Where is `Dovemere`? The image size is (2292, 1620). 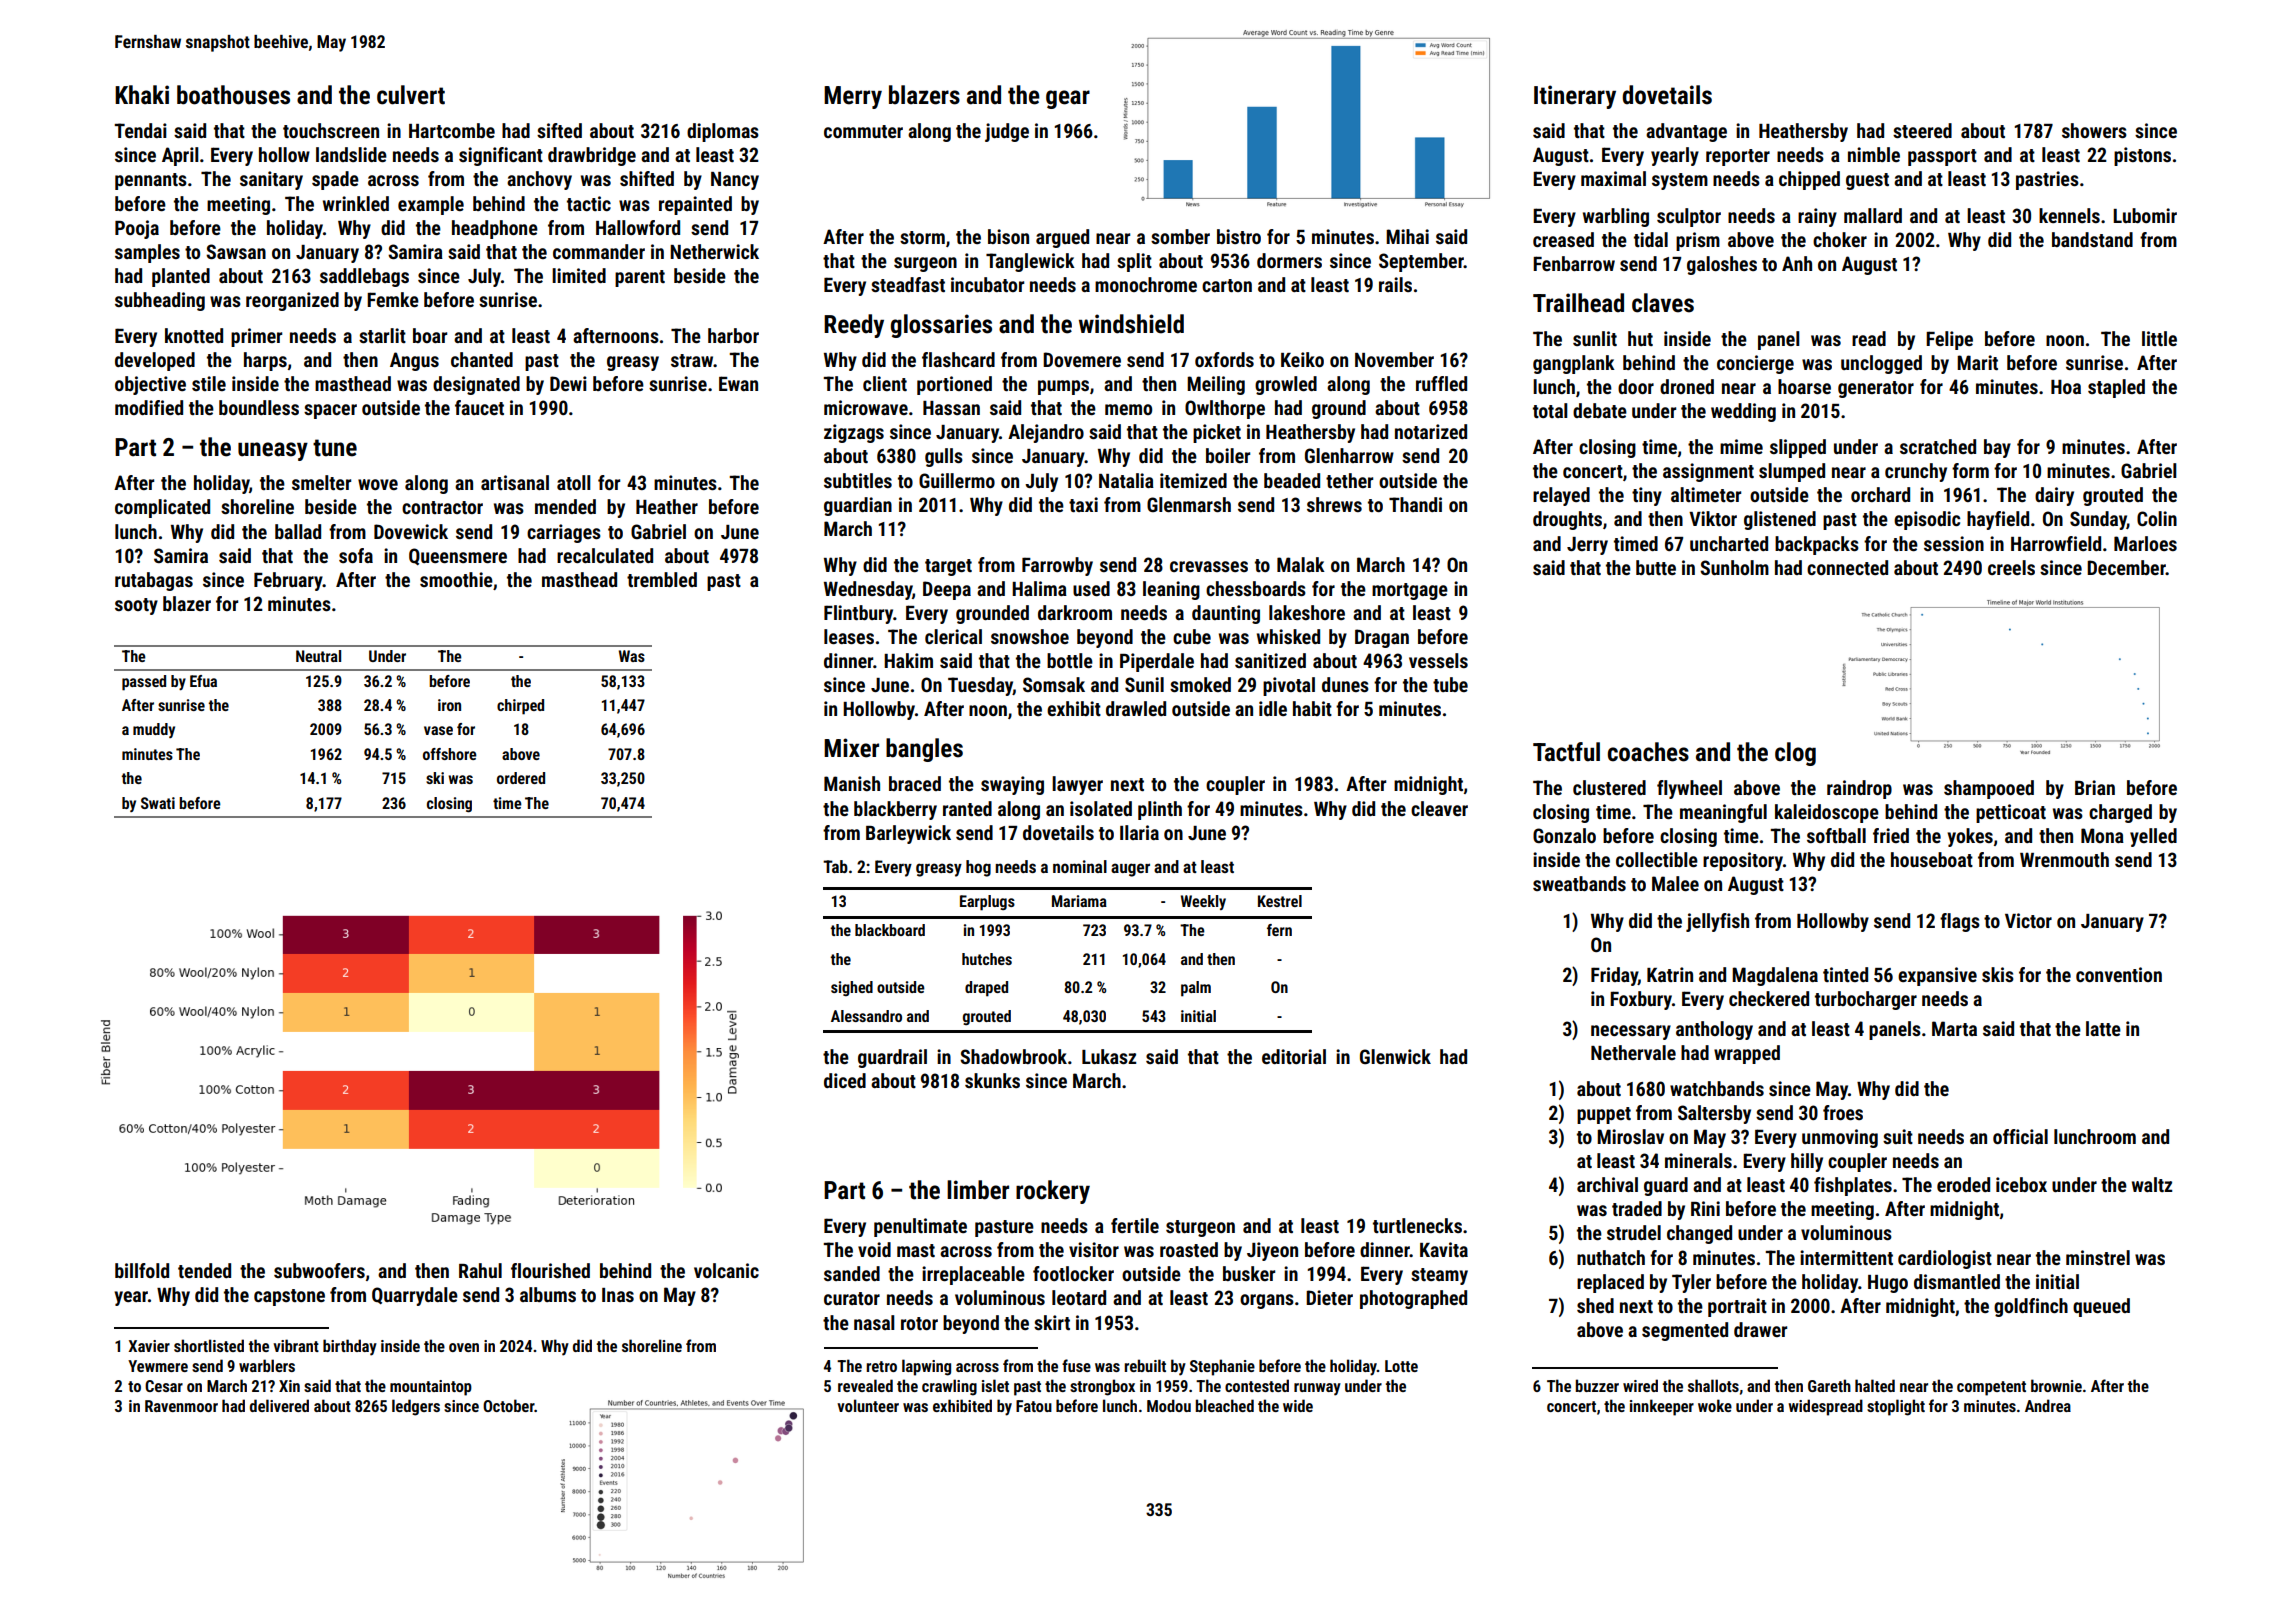
Dovemere is located at coordinates (1082, 359).
